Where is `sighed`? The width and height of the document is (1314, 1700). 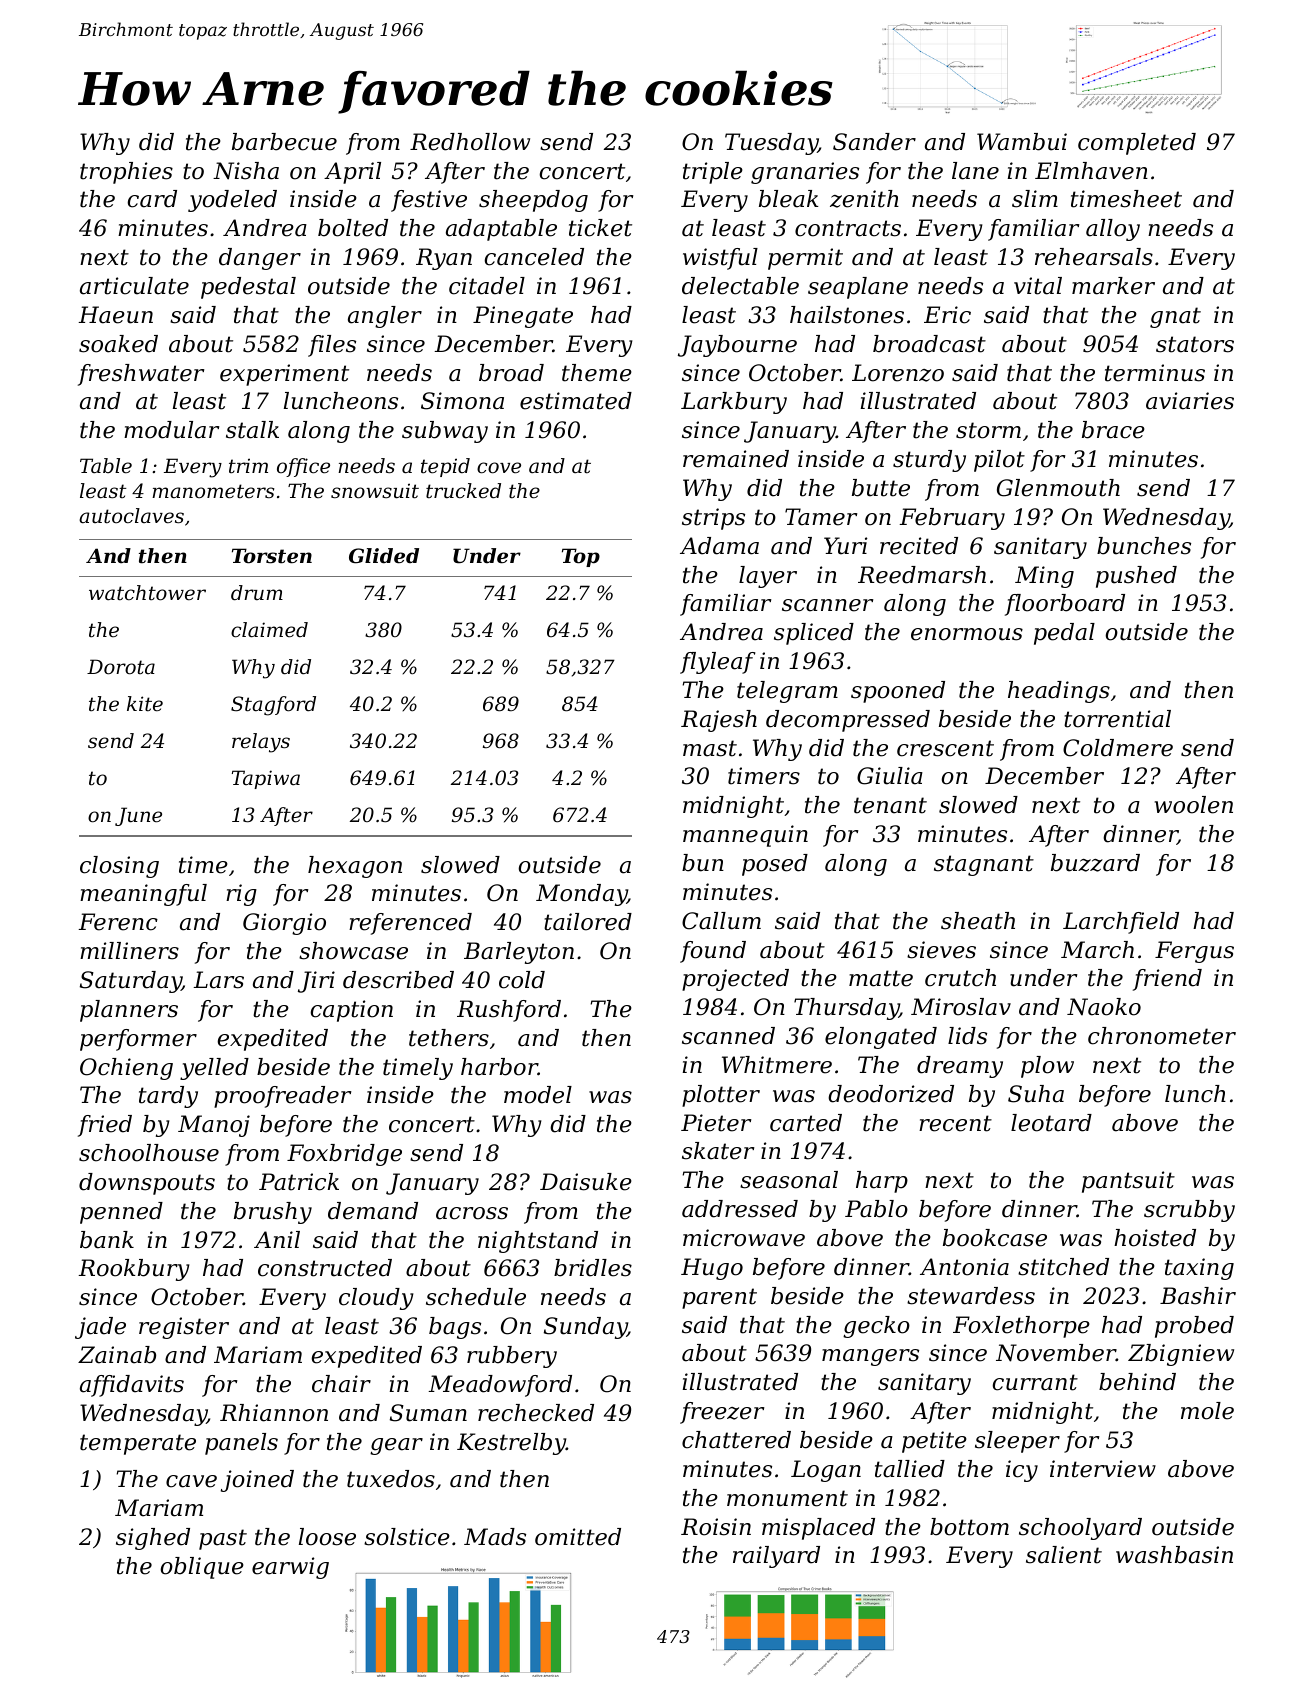
sighed is located at coordinates (153, 1539).
